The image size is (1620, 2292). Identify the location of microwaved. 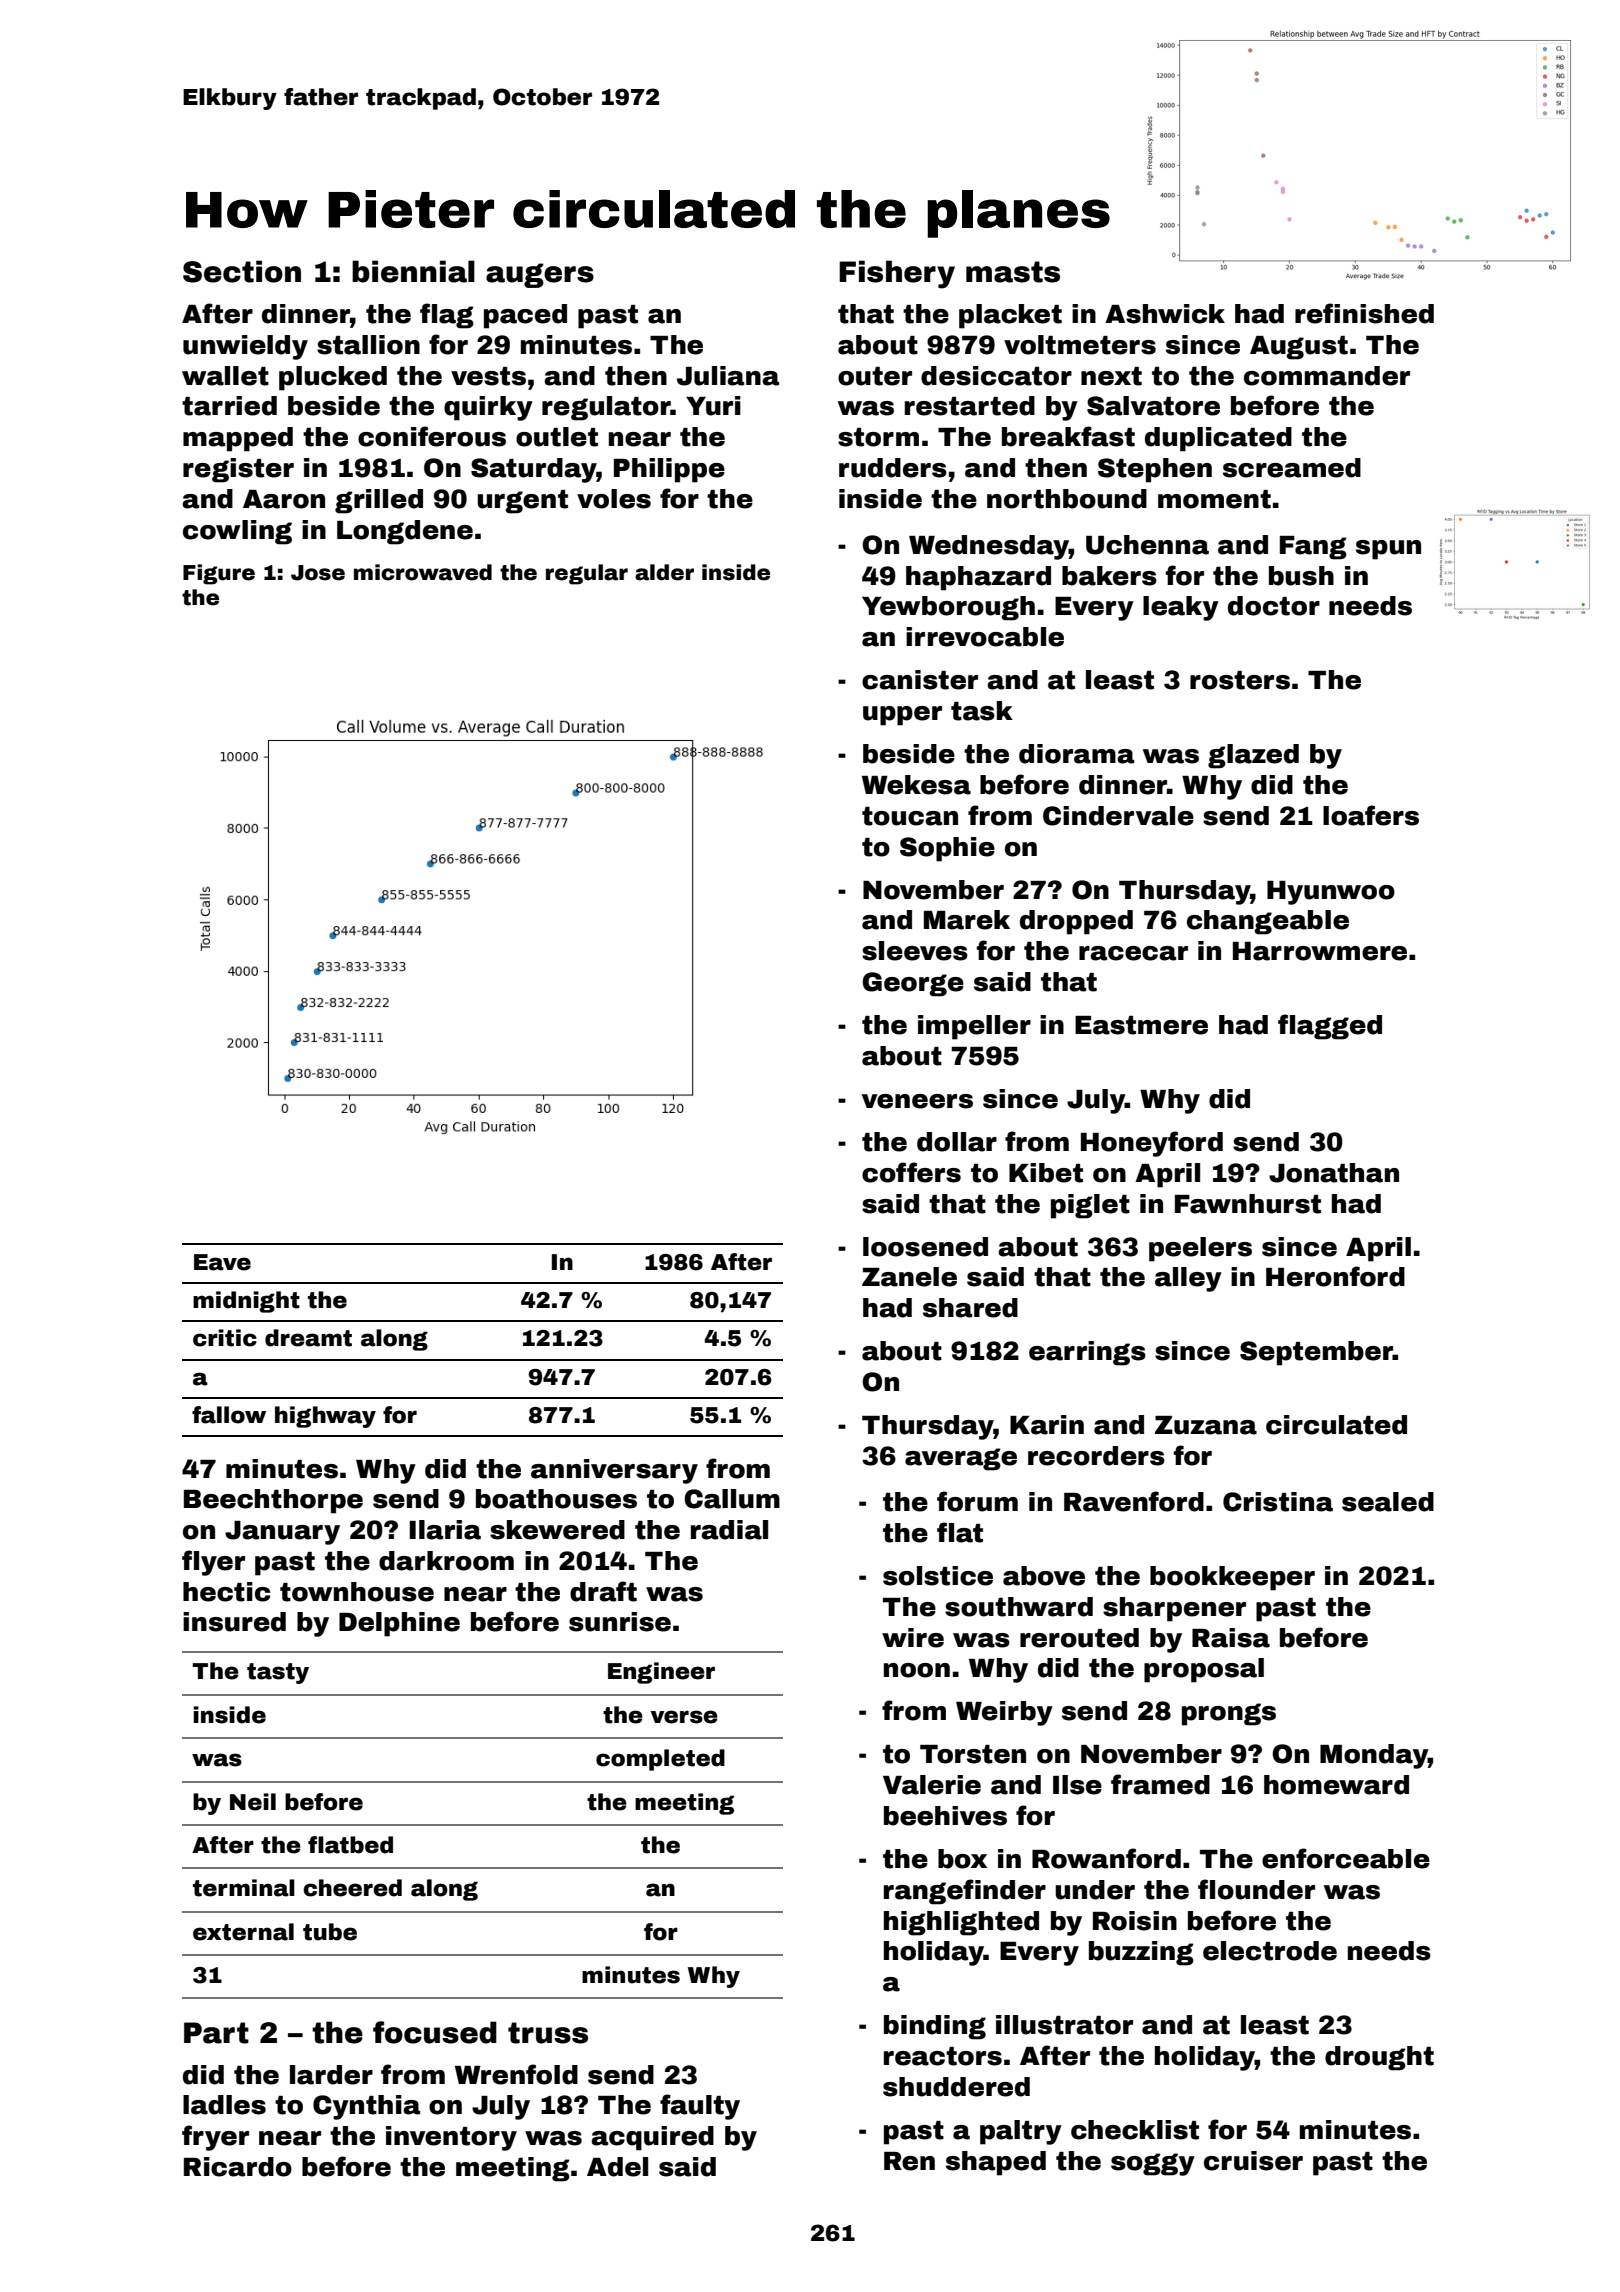
(423, 572).
